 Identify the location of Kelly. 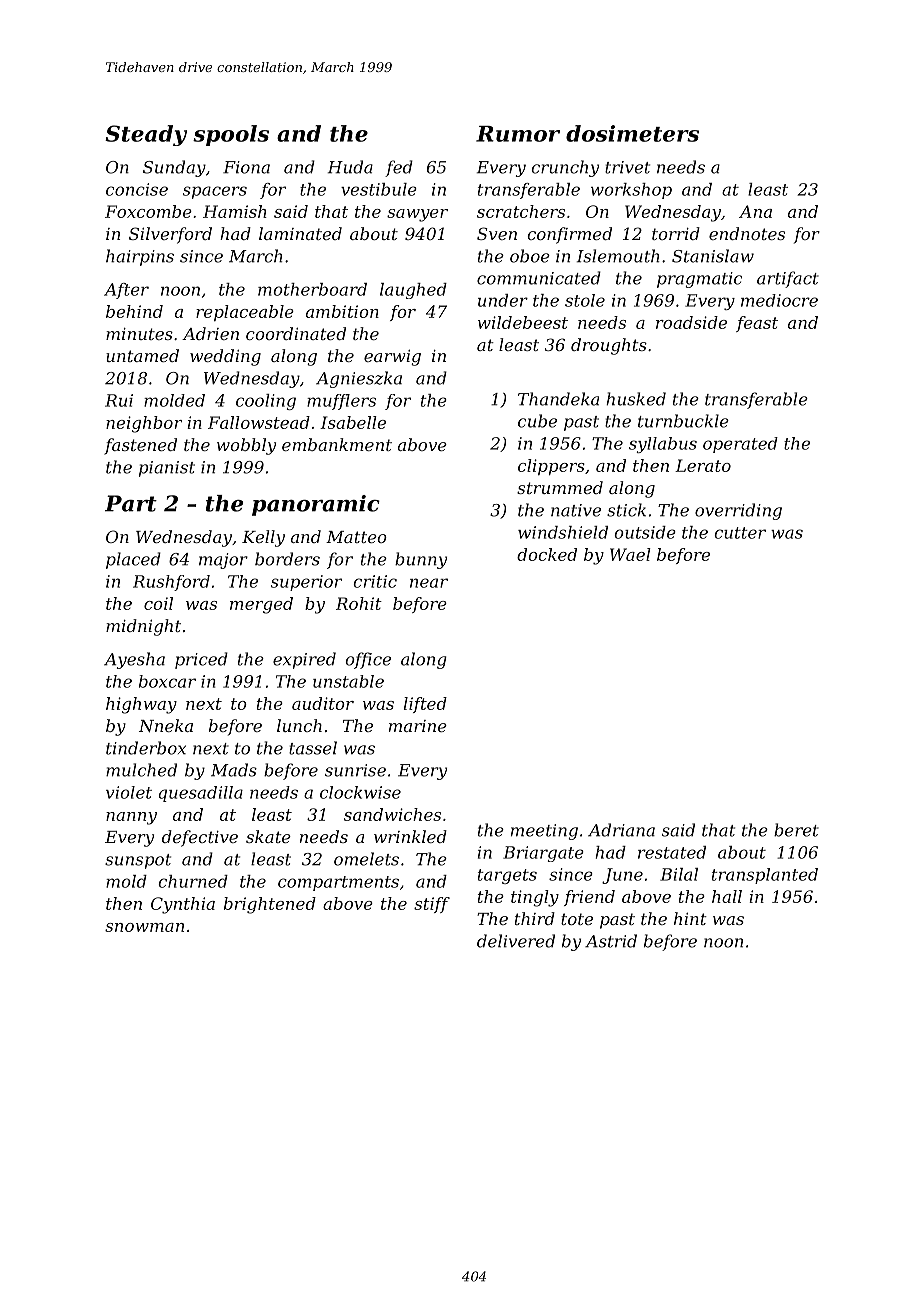
(263, 538).
